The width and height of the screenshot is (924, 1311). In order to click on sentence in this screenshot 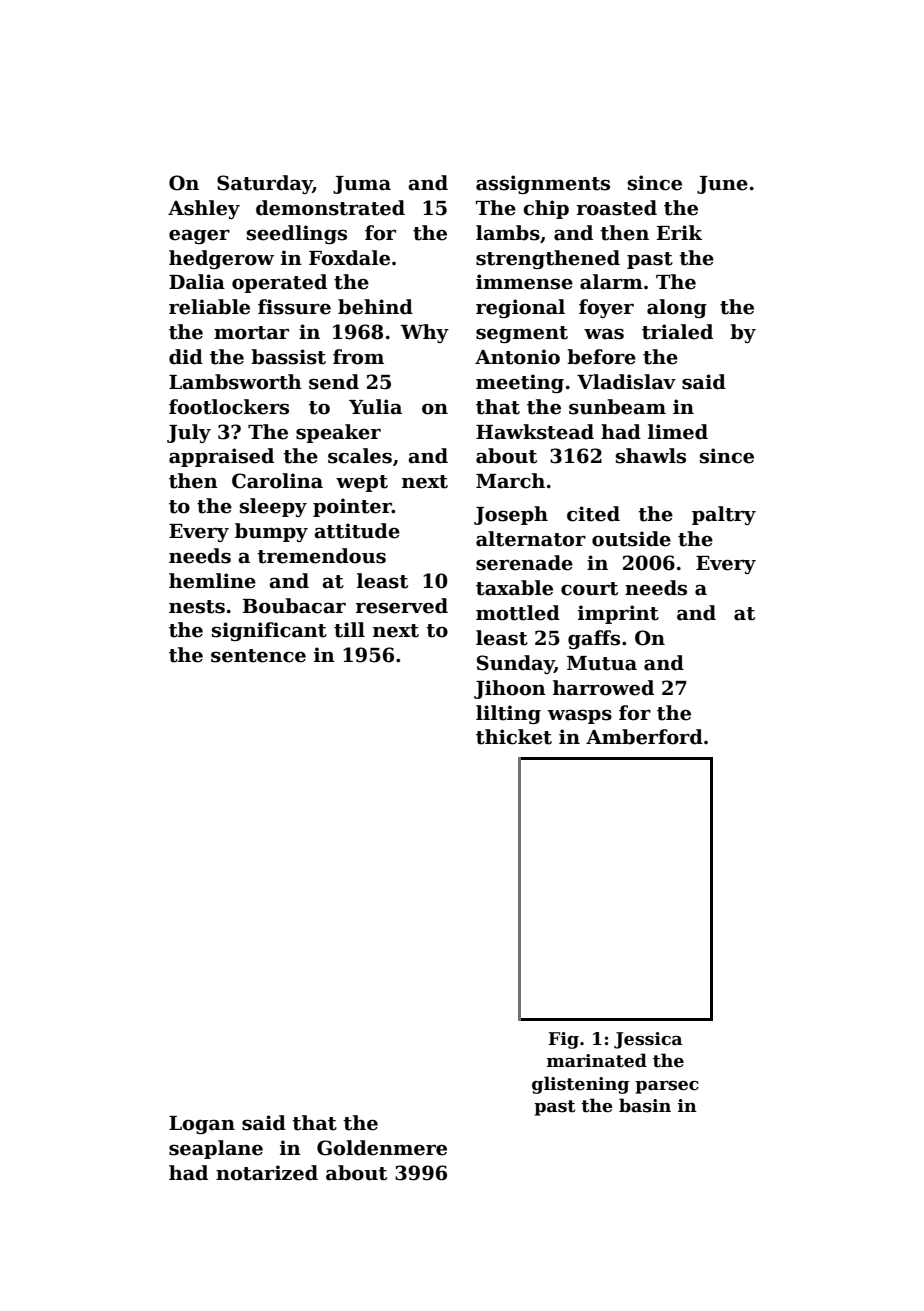, I will do `click(258, 656)`.
